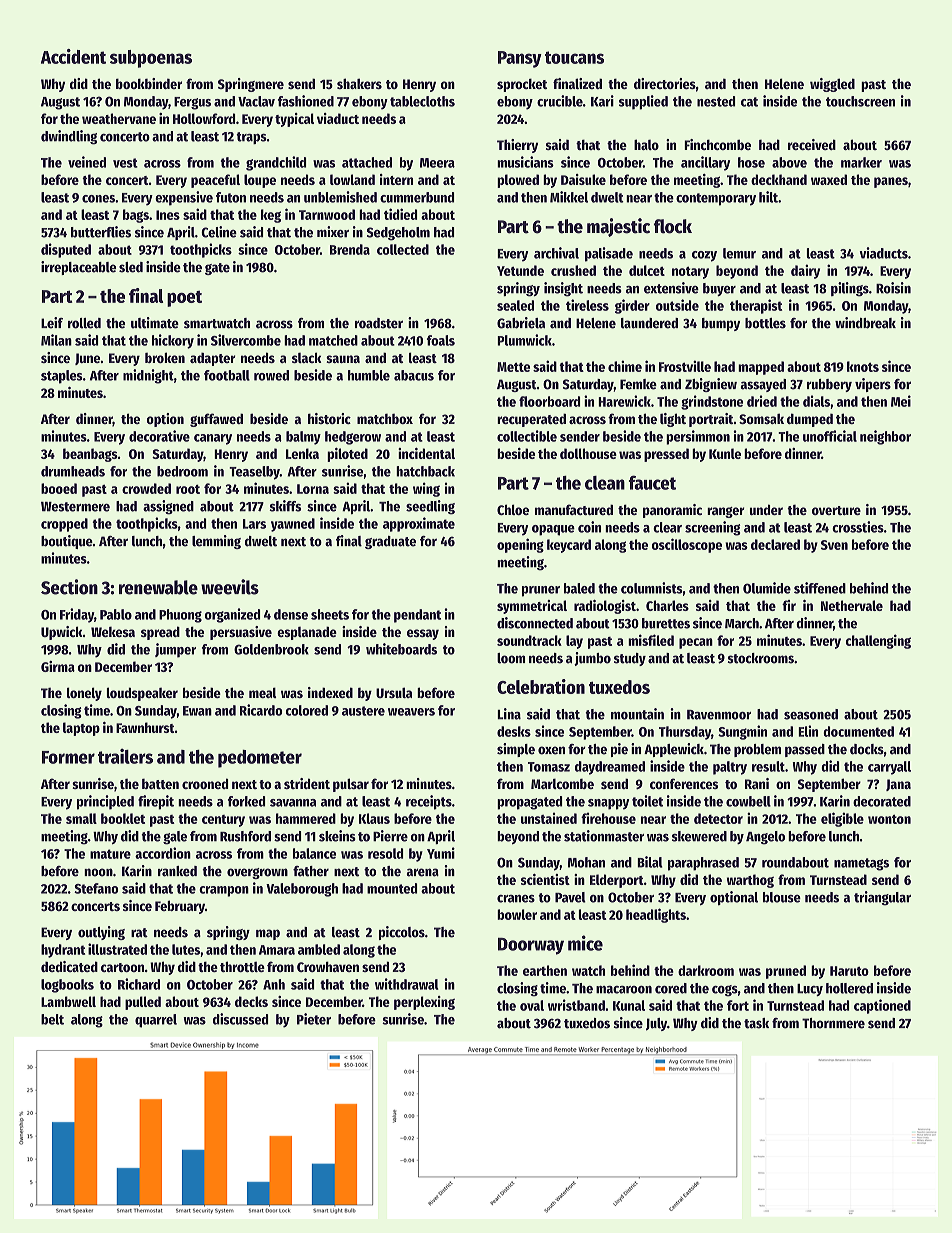 The image size is (952, 1233). Describe the element at coordinates (151, 59) in the document. I see `subpoenas` at that location.
